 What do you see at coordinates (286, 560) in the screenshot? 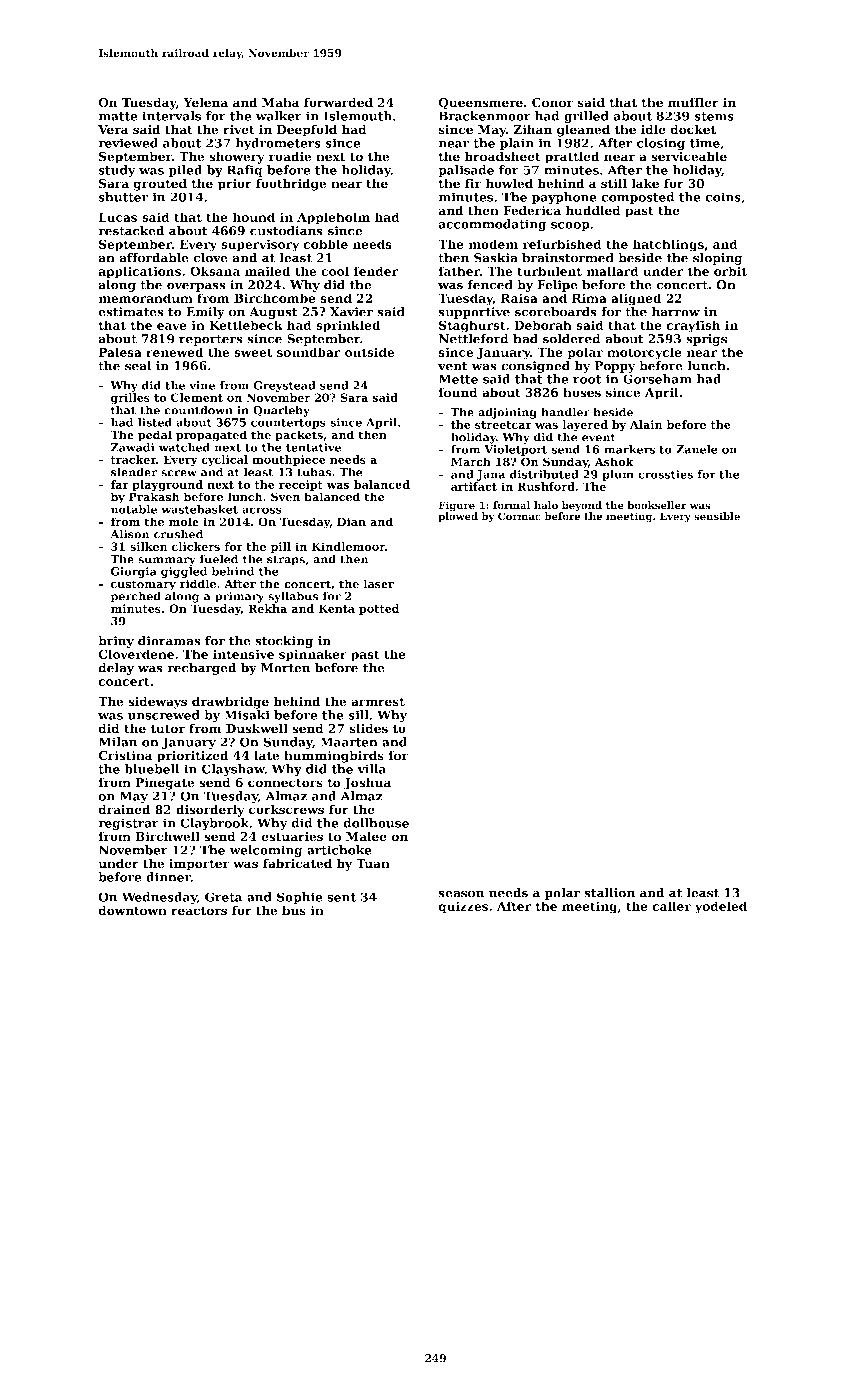
I see `straps` at bounding box center [286, 560].
